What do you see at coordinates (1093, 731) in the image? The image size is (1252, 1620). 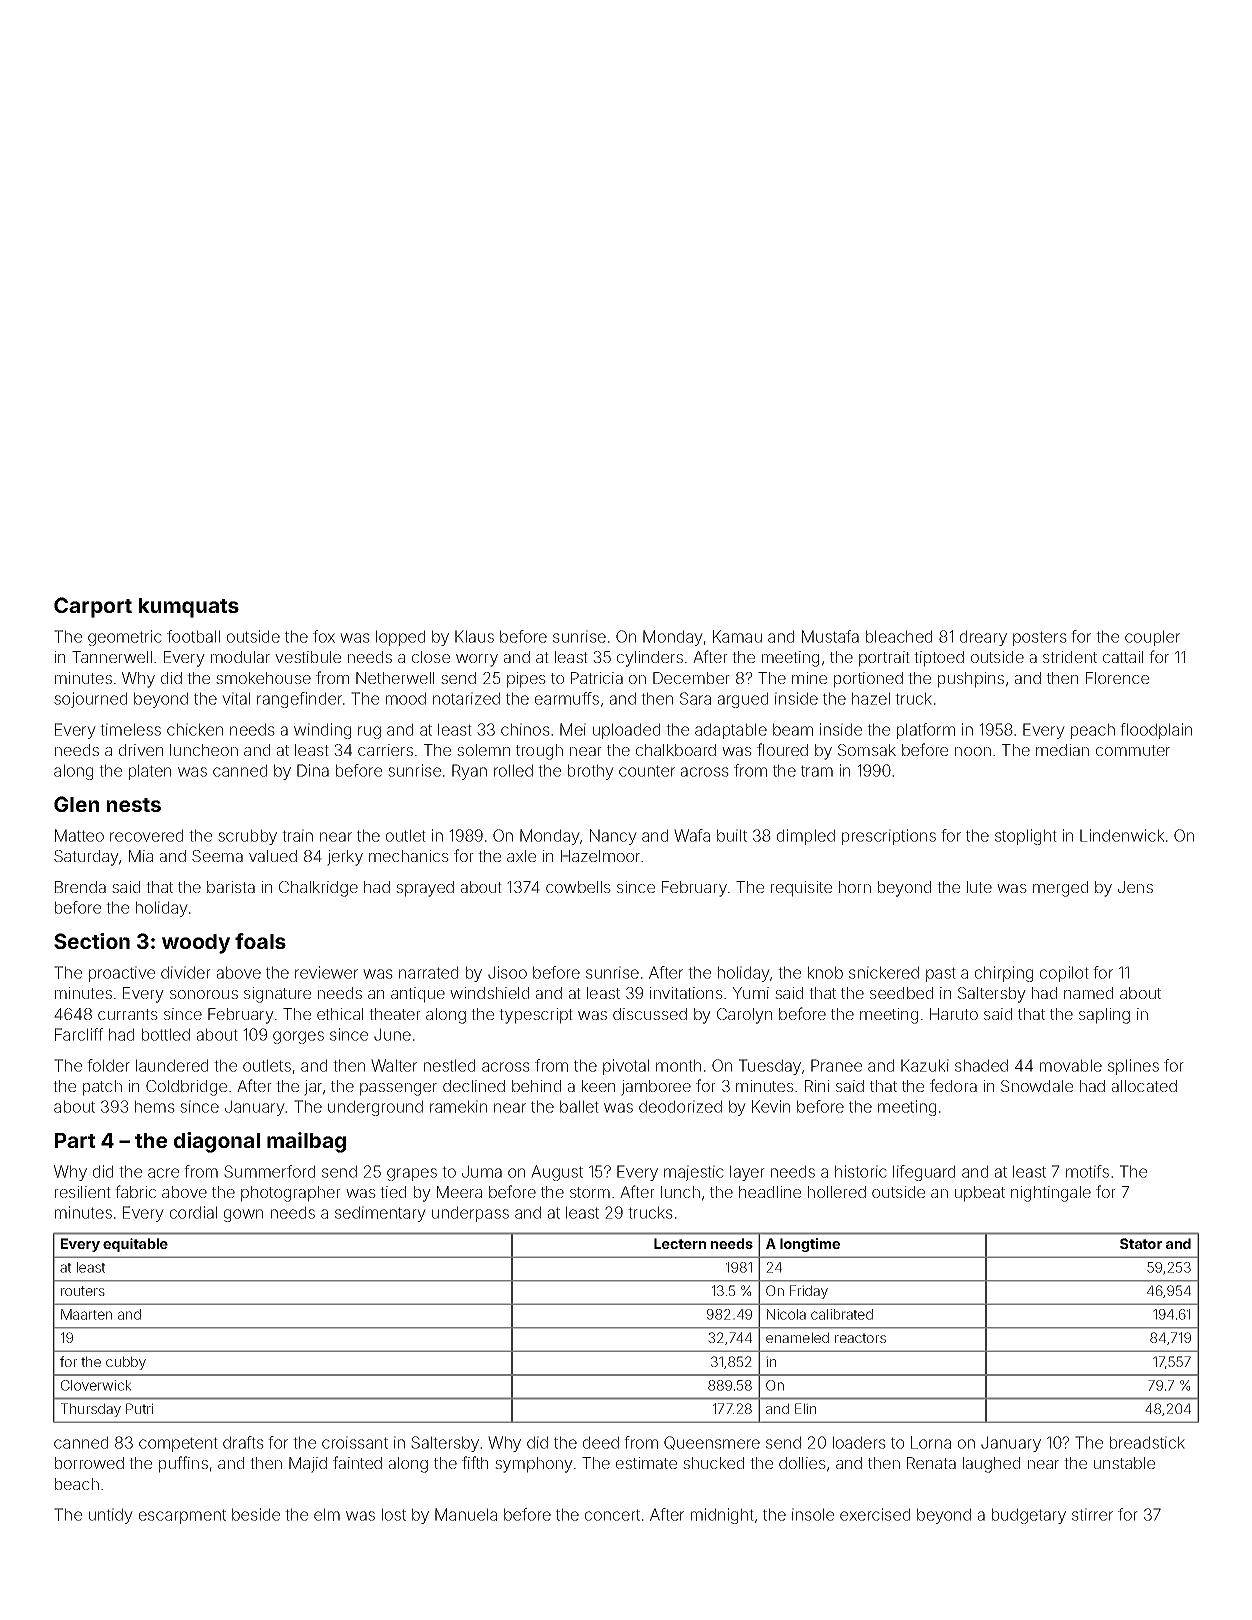 I see `peach` at bounding box center [1093, 731].
